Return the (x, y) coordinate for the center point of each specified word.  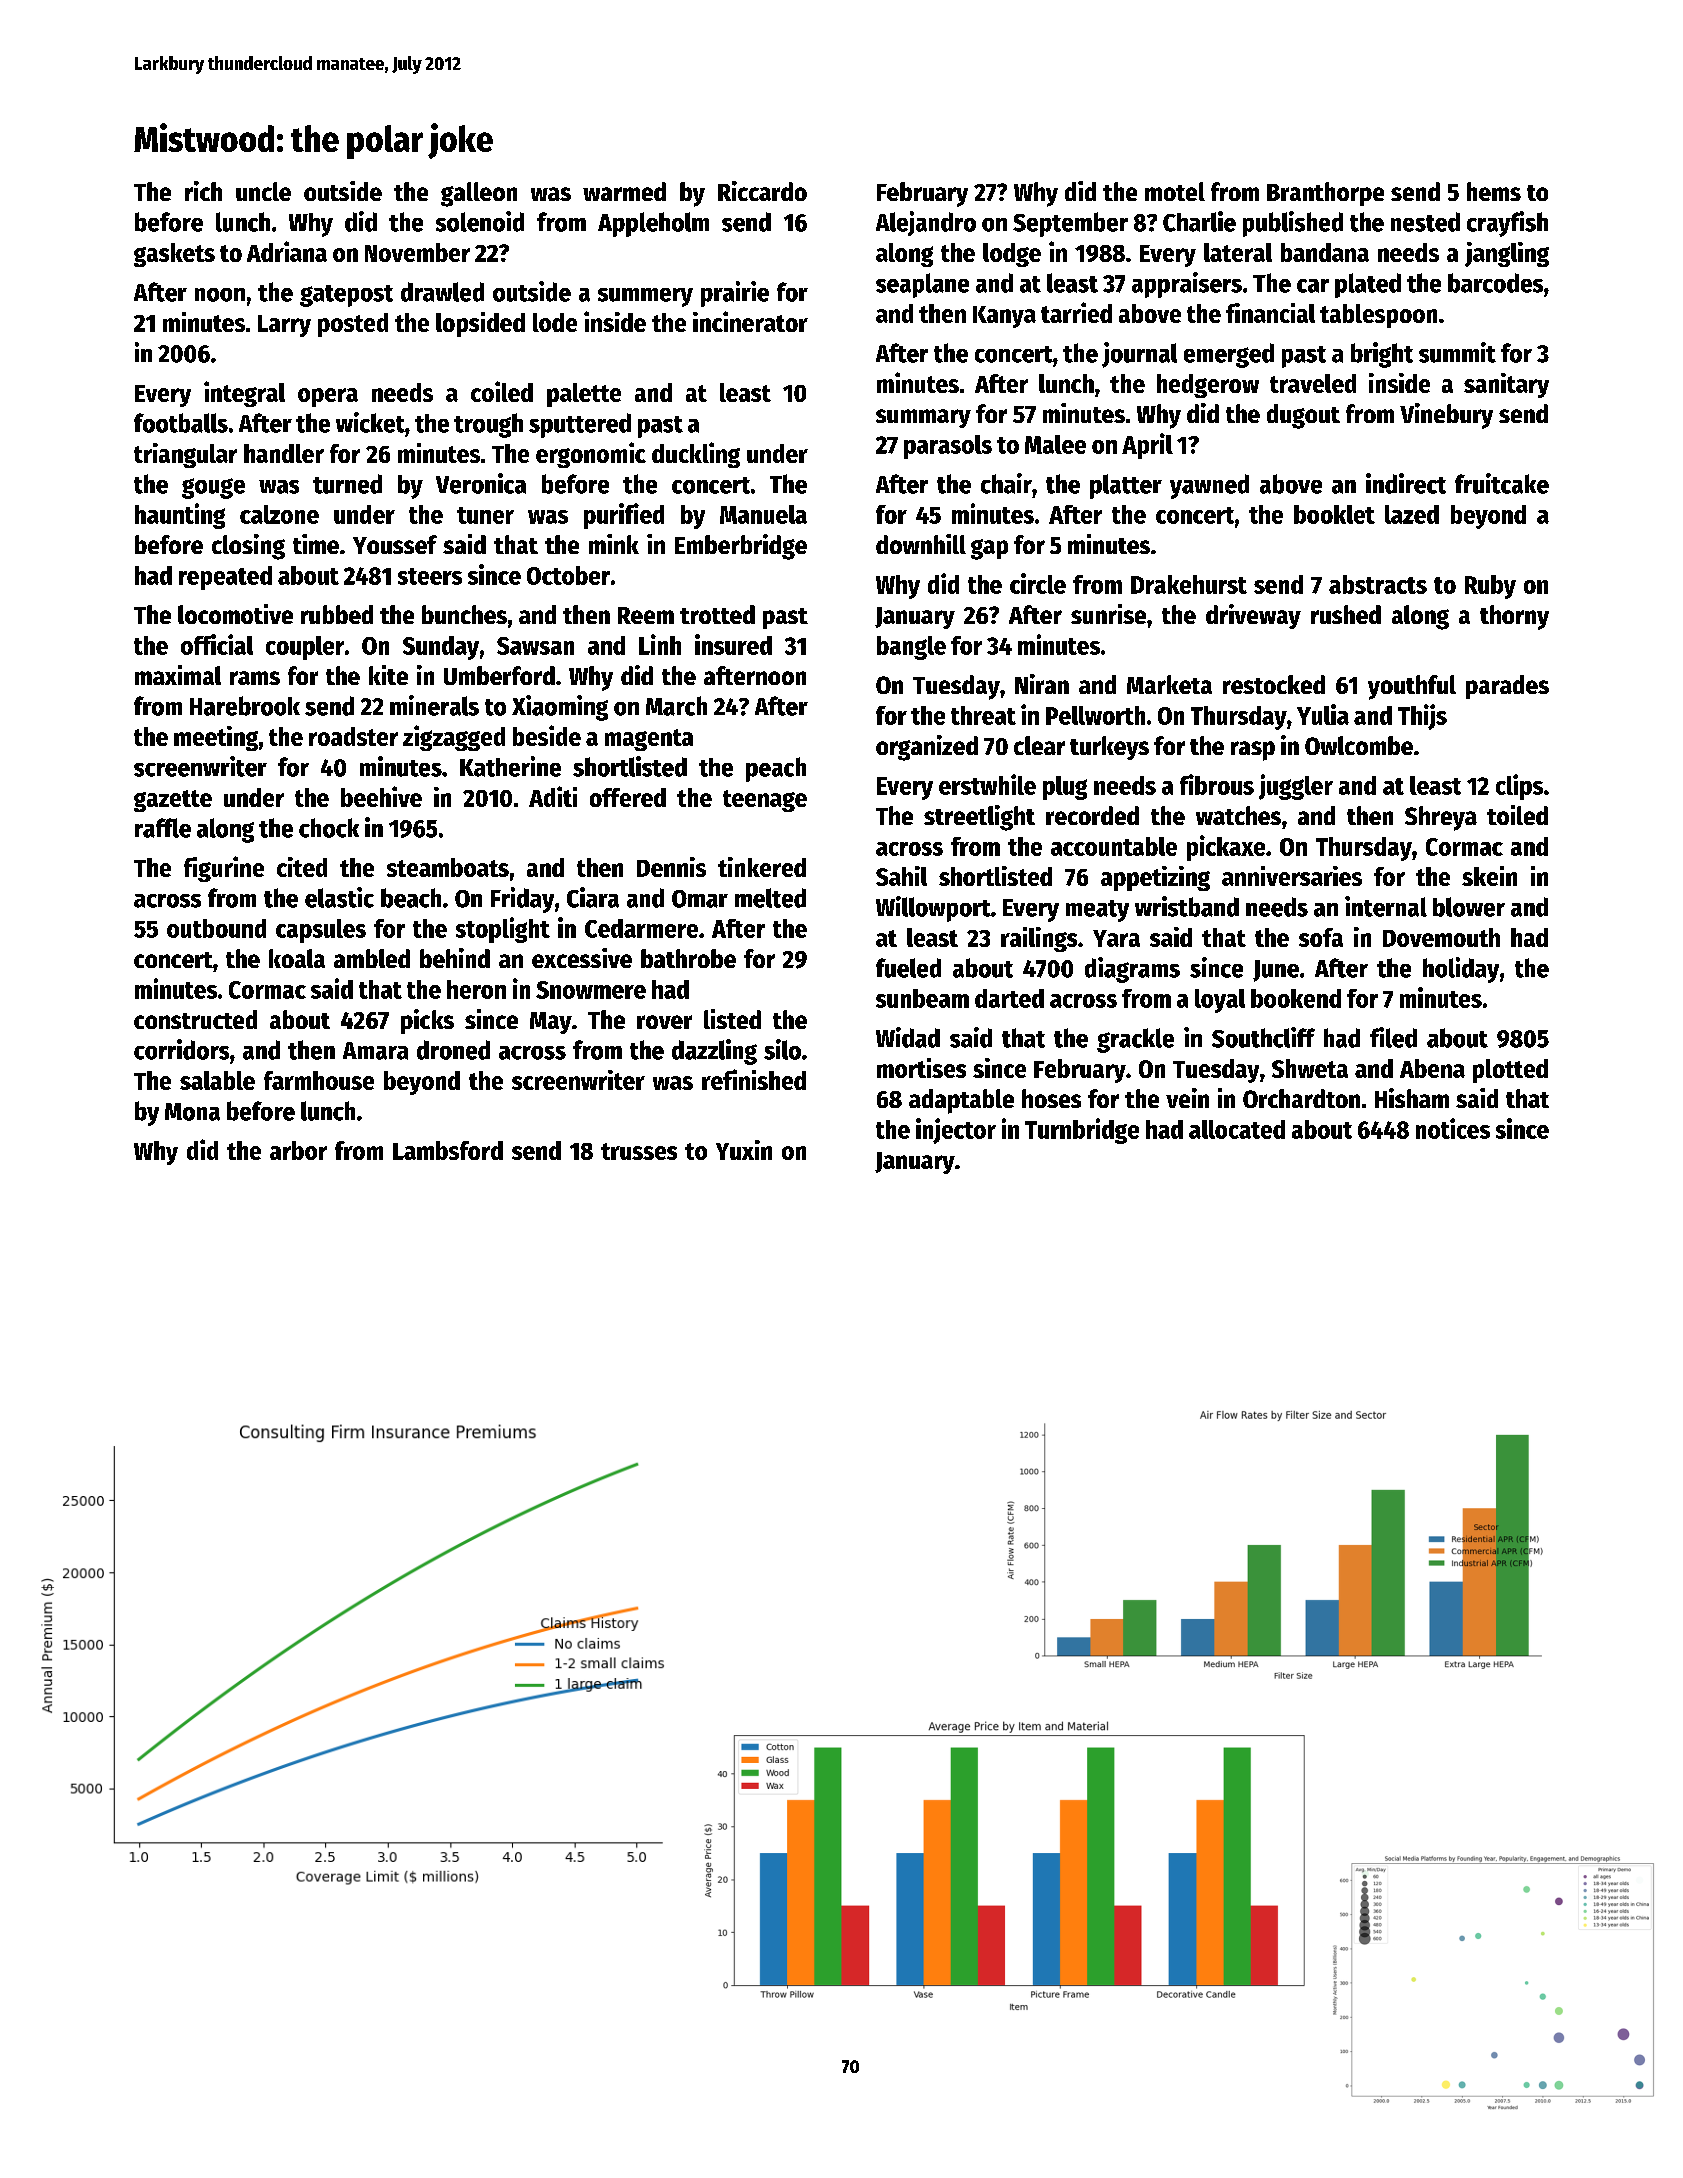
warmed (624, 191)
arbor (298, 1150)
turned (347, 484)
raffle (163, 828)
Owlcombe (1359, 745)
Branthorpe (1325, 194)
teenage (765, 801)
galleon (479, 194)
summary (923, 418)
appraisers (1187, 285)
